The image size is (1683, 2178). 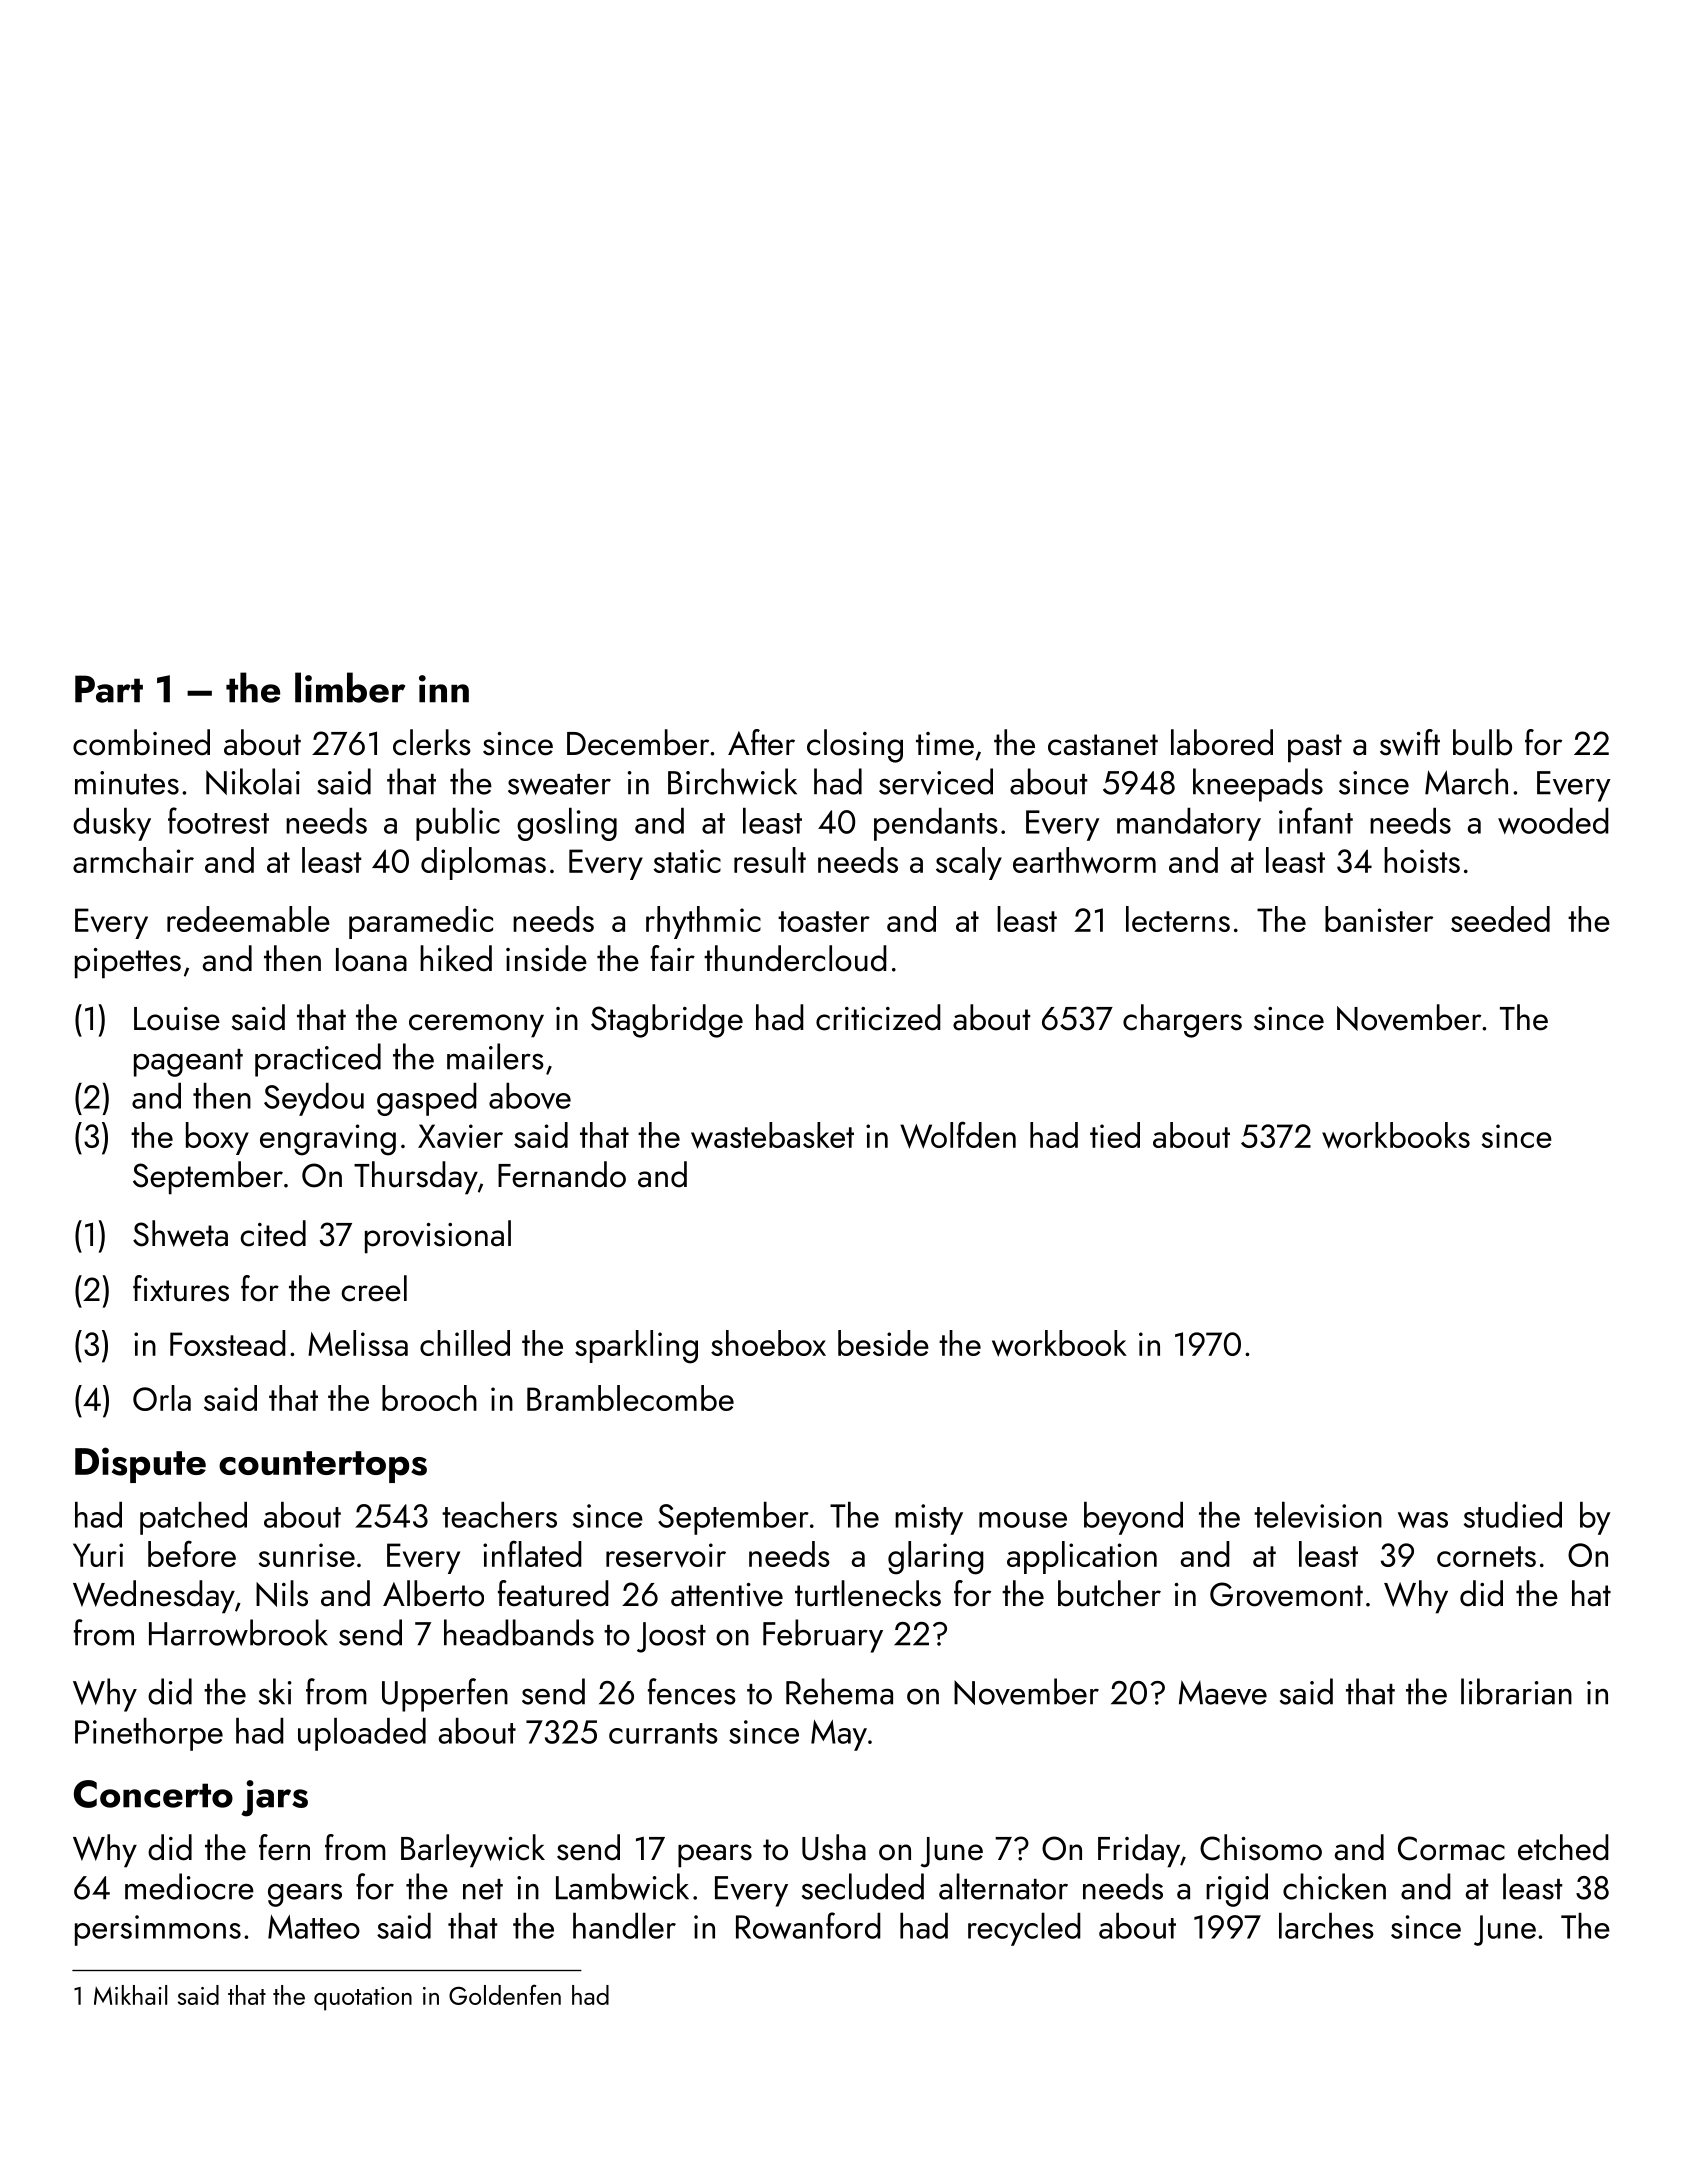 What do you see at coordinates (444, 689) in the page?
I see `inn` at bounding box center [444, 689].
